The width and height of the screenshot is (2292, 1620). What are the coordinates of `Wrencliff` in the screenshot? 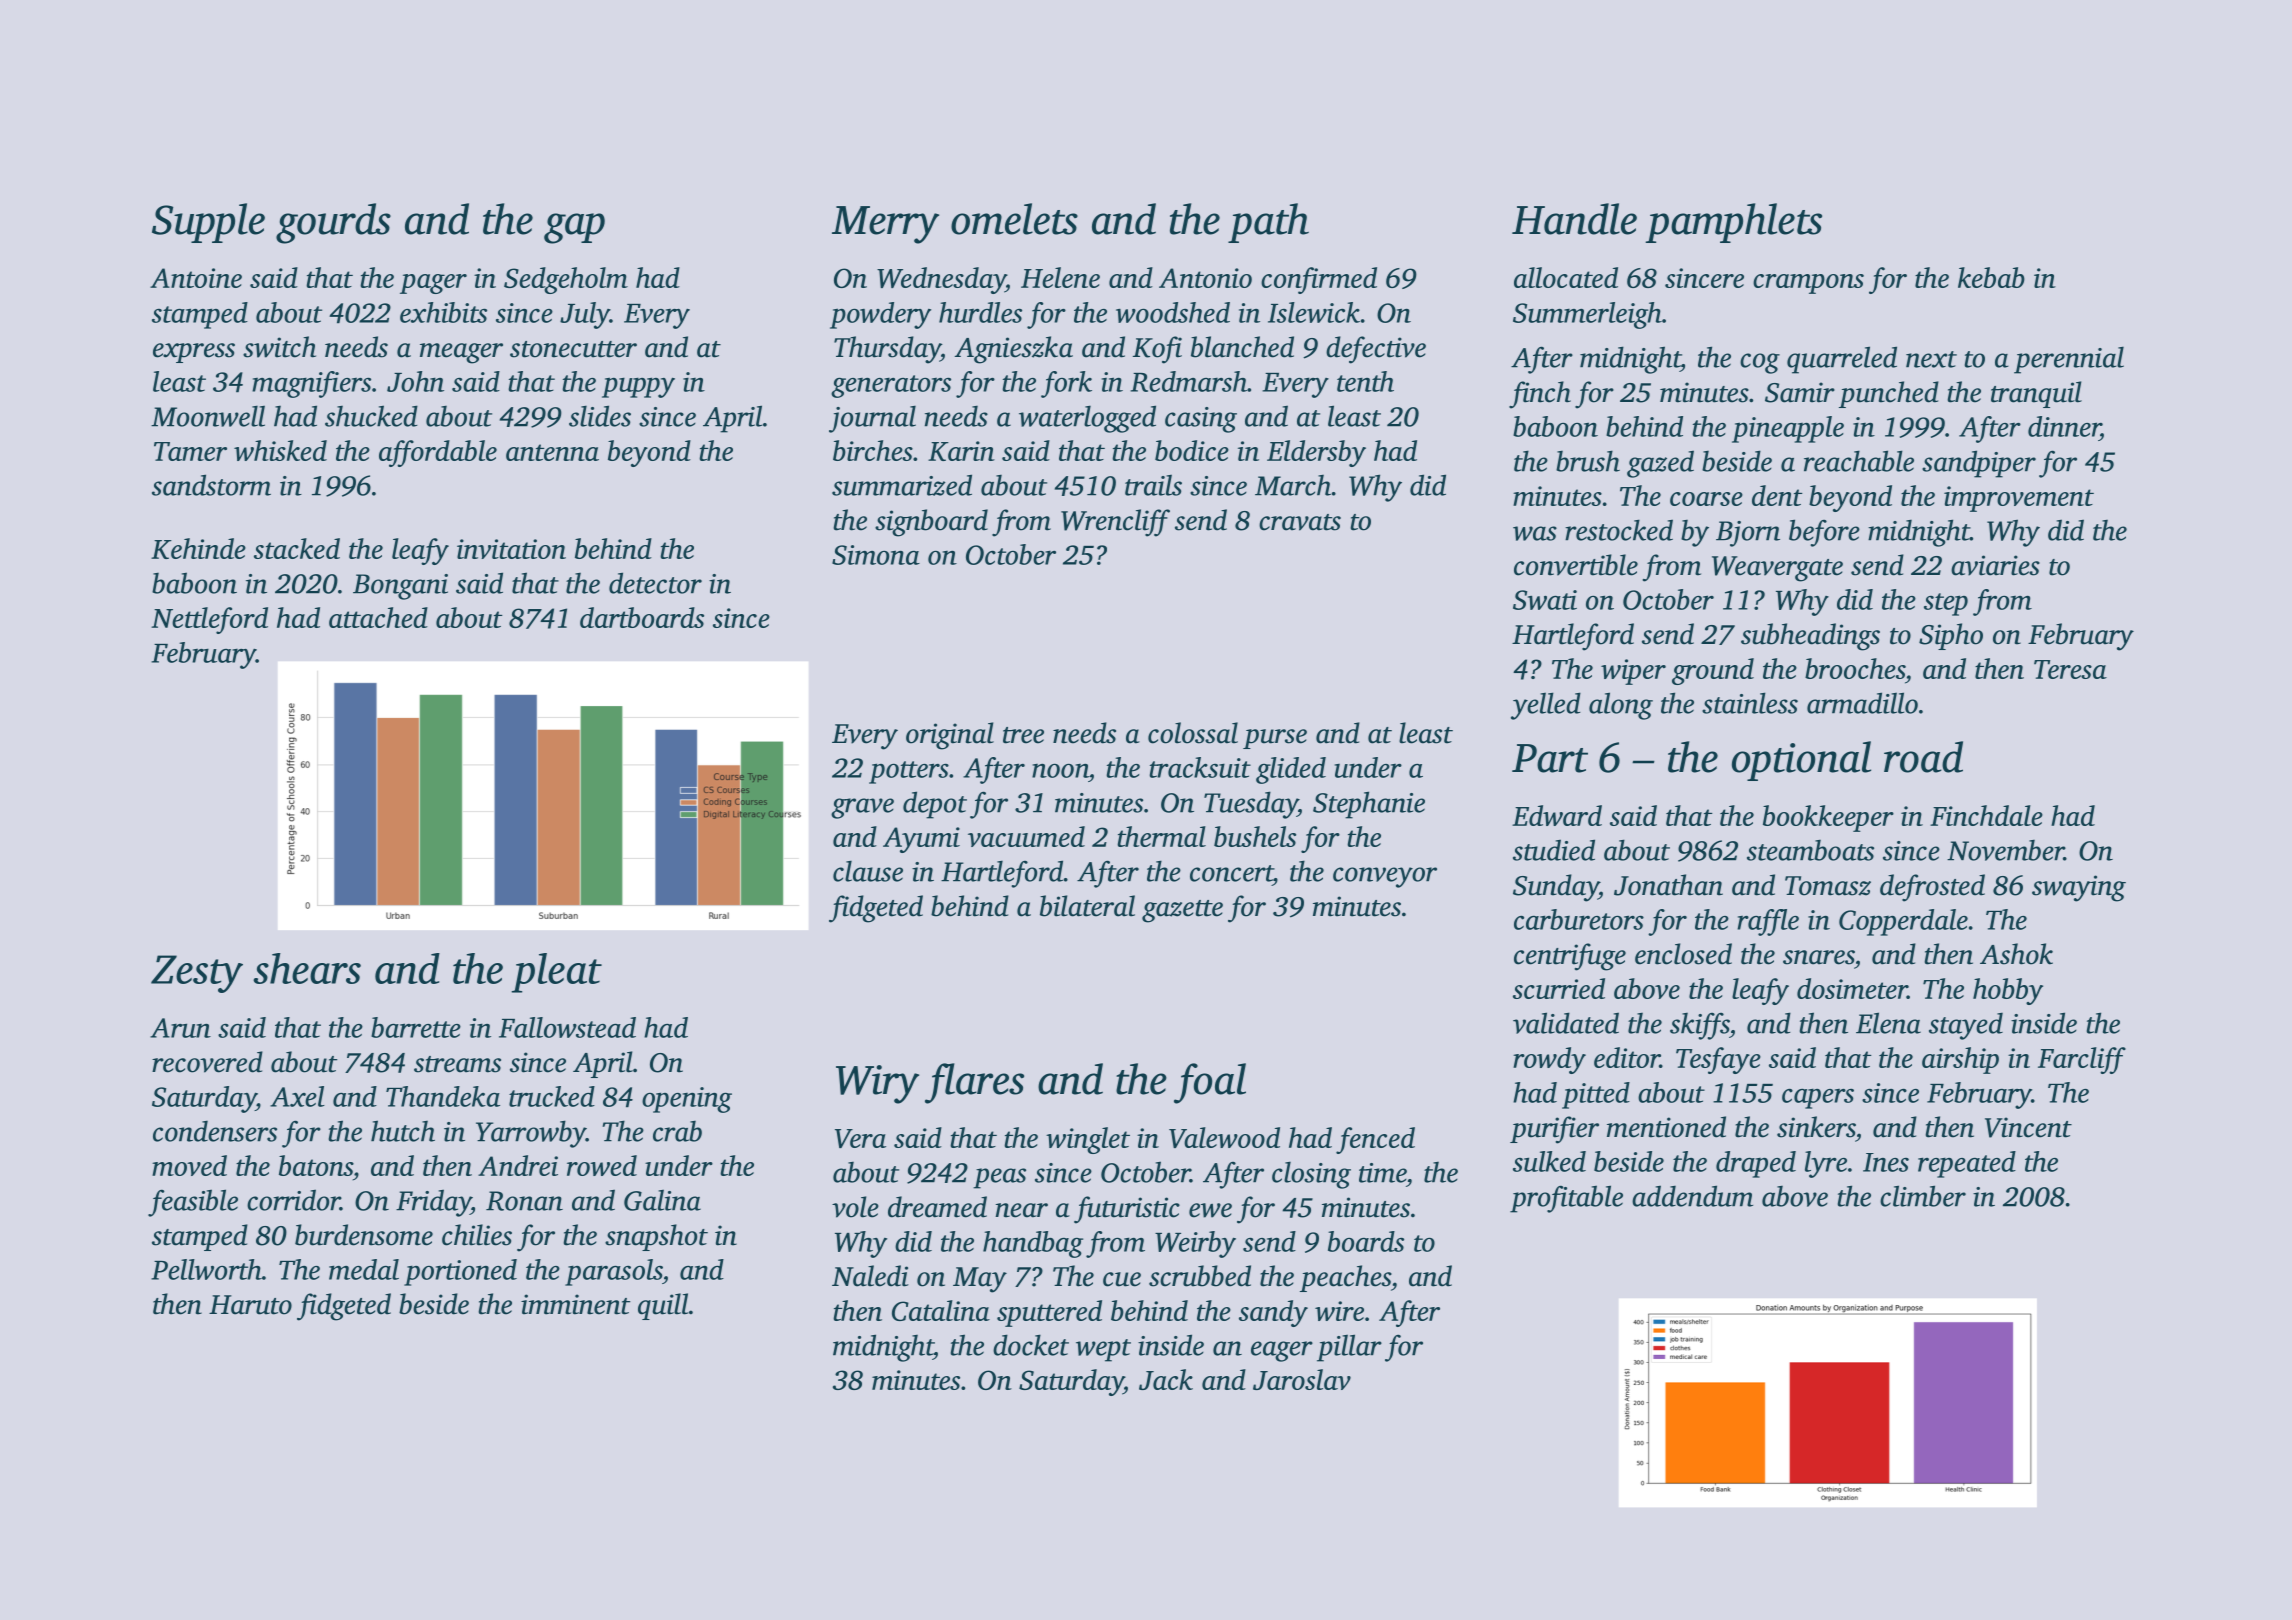 It's located at (1115, 523).
